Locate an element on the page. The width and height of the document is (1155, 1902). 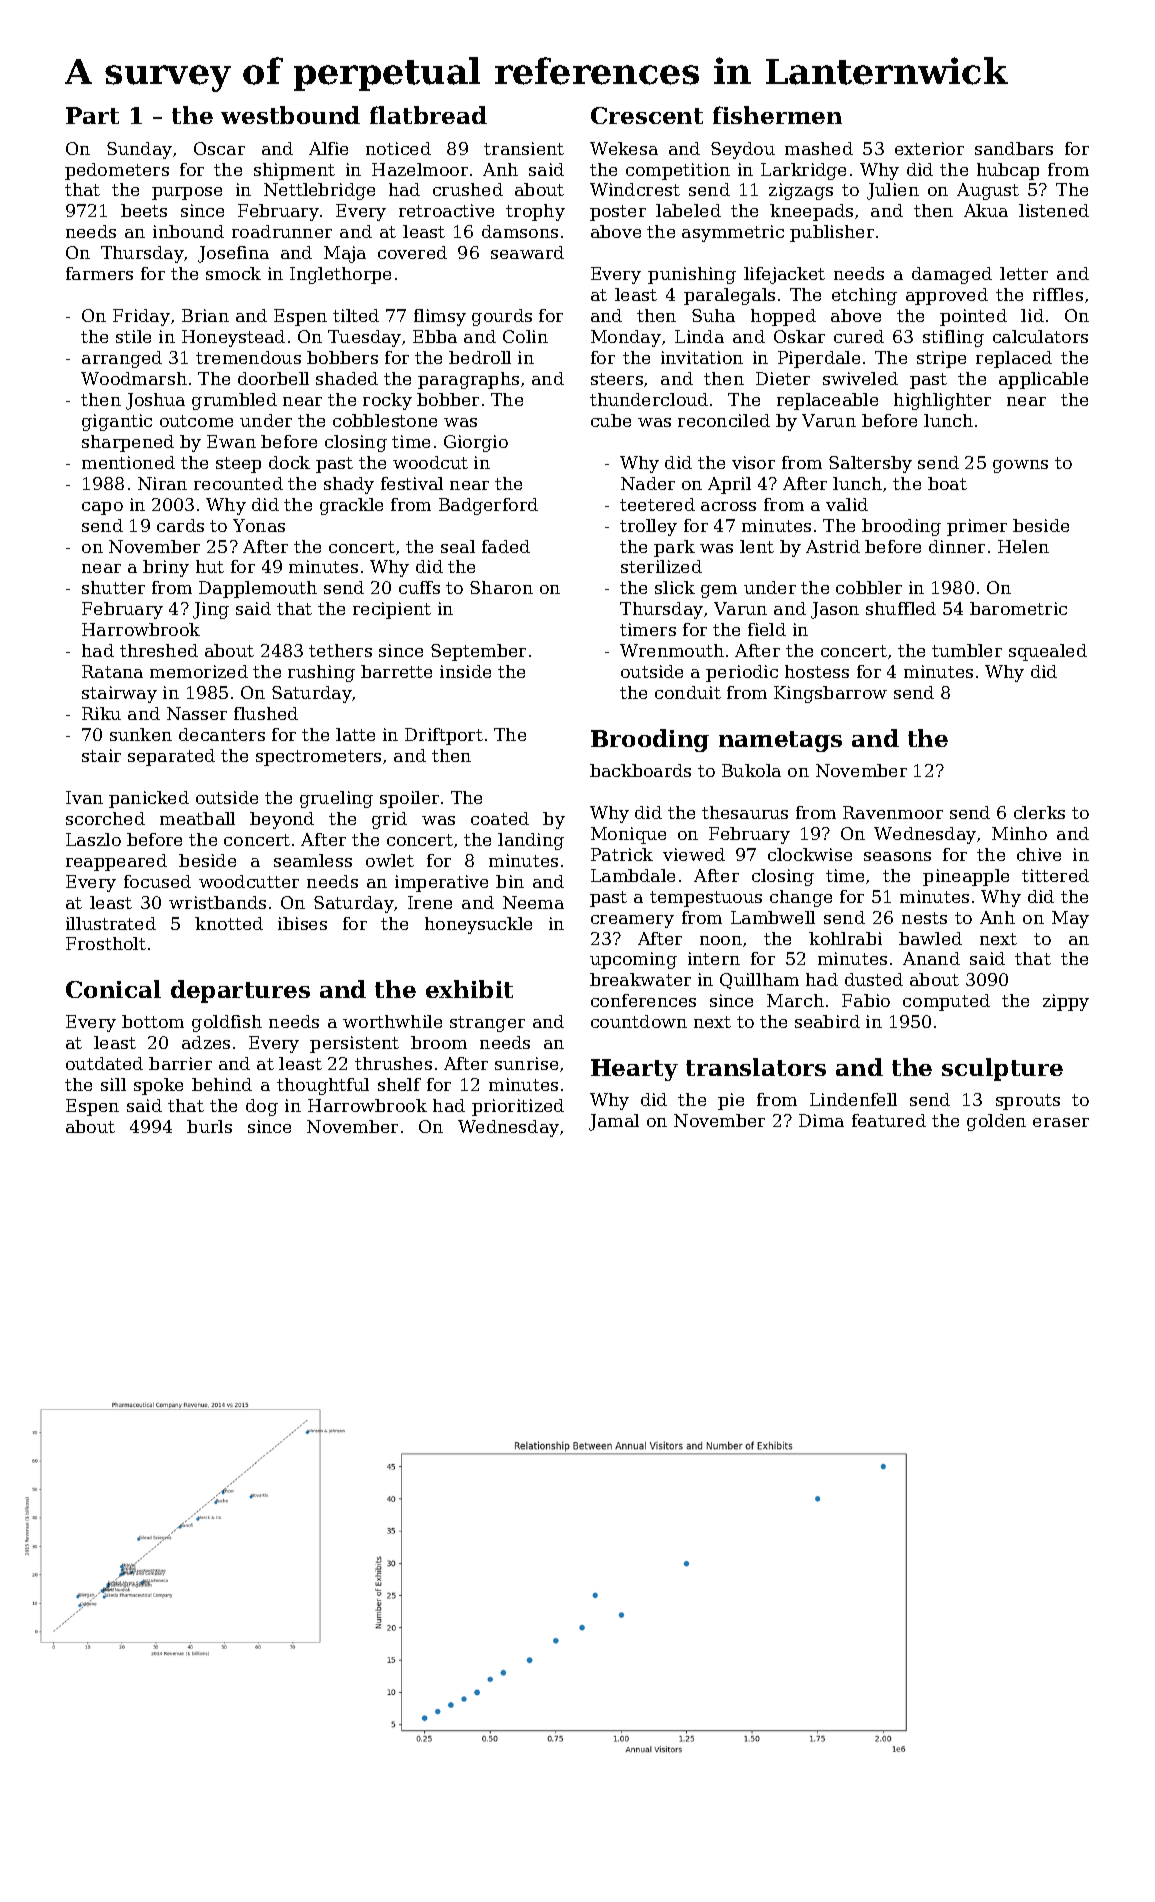
Jamal is located at coordinates (614, 1122).
